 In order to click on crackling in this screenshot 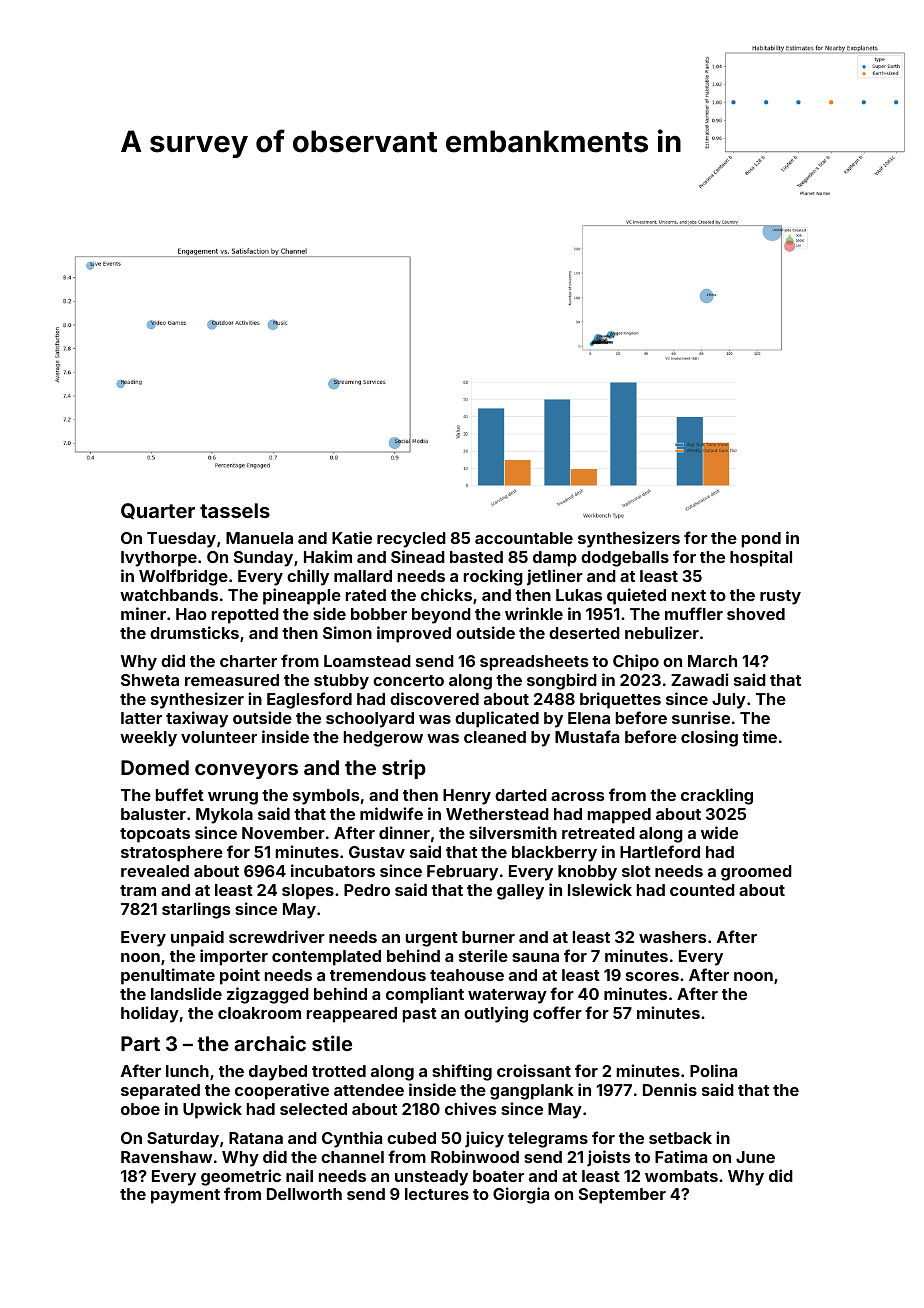, I will do `click(717, 796)`.
